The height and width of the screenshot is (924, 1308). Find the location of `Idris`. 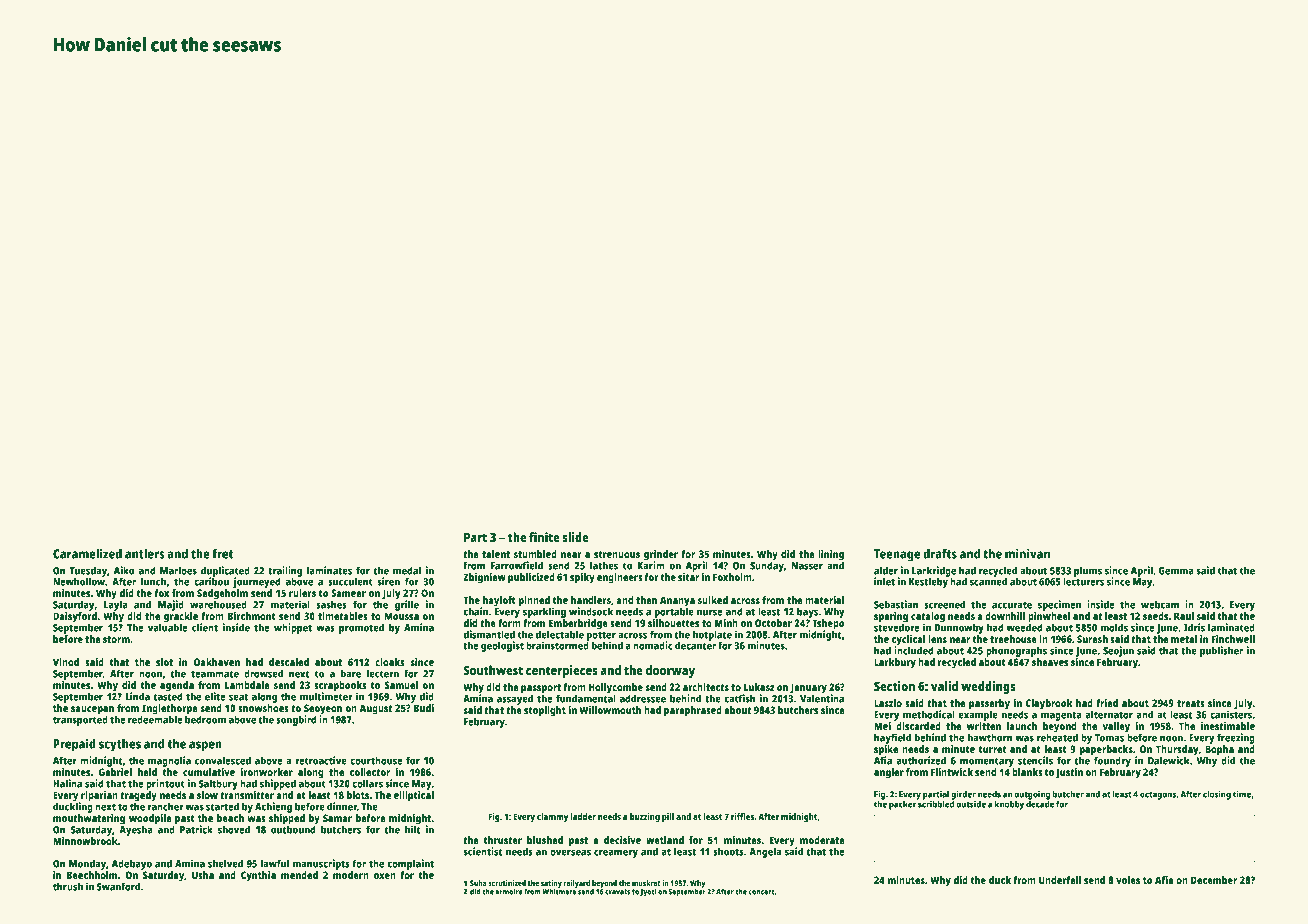

Idris is located at coordinates (1194, 627).
